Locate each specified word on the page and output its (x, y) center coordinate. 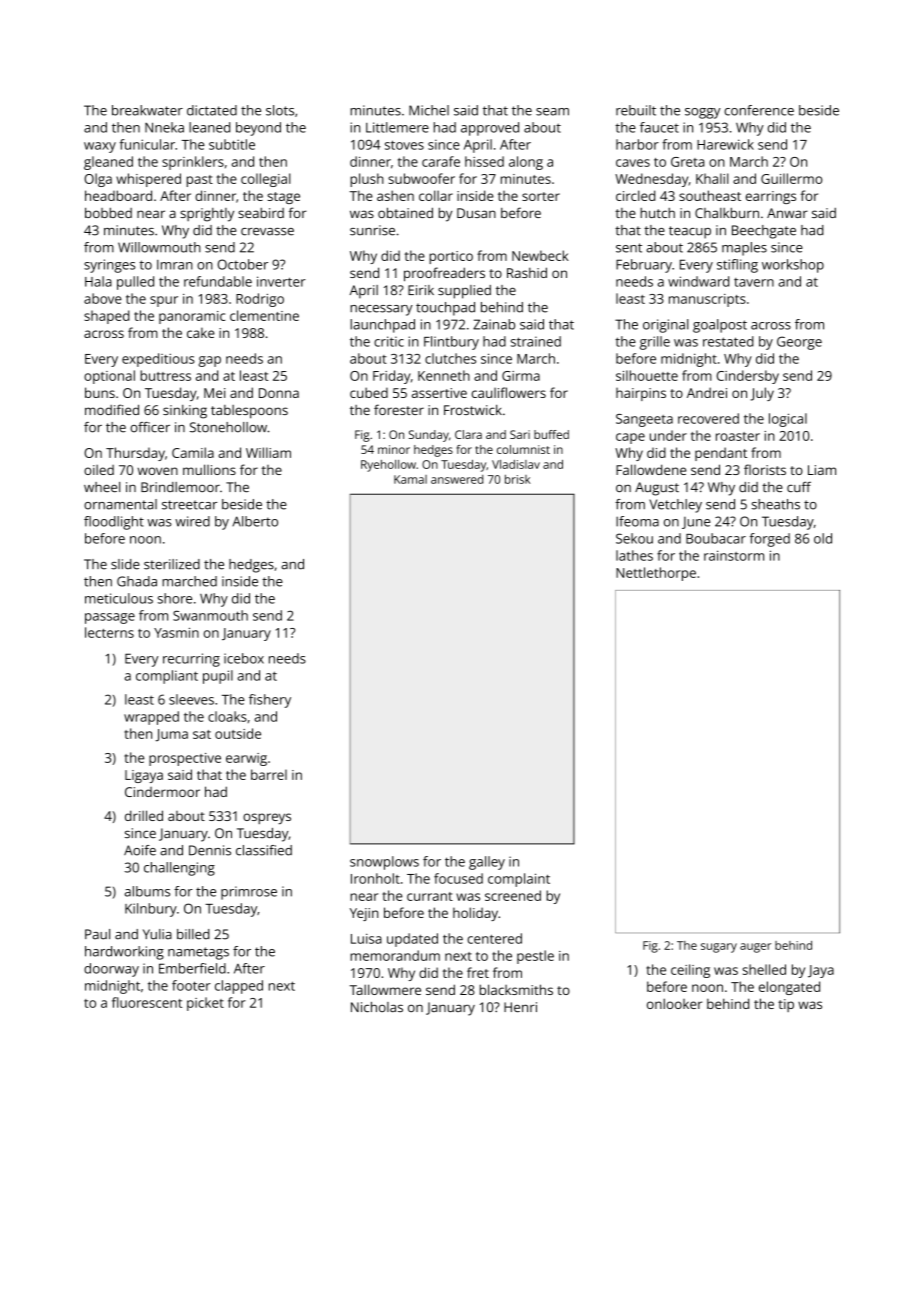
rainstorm (734, 555)
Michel (429, 110)
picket (205, 1004)
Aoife (140, 850)
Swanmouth (210, 615)
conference (759, 110)
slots (280, 110)
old (823, 538)
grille (655, 343)
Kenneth (444, 375)
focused (458, 878)
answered (457, 479)
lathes (634, 555)
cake (201, 332)
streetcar (189, 505)
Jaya (821, 971)
